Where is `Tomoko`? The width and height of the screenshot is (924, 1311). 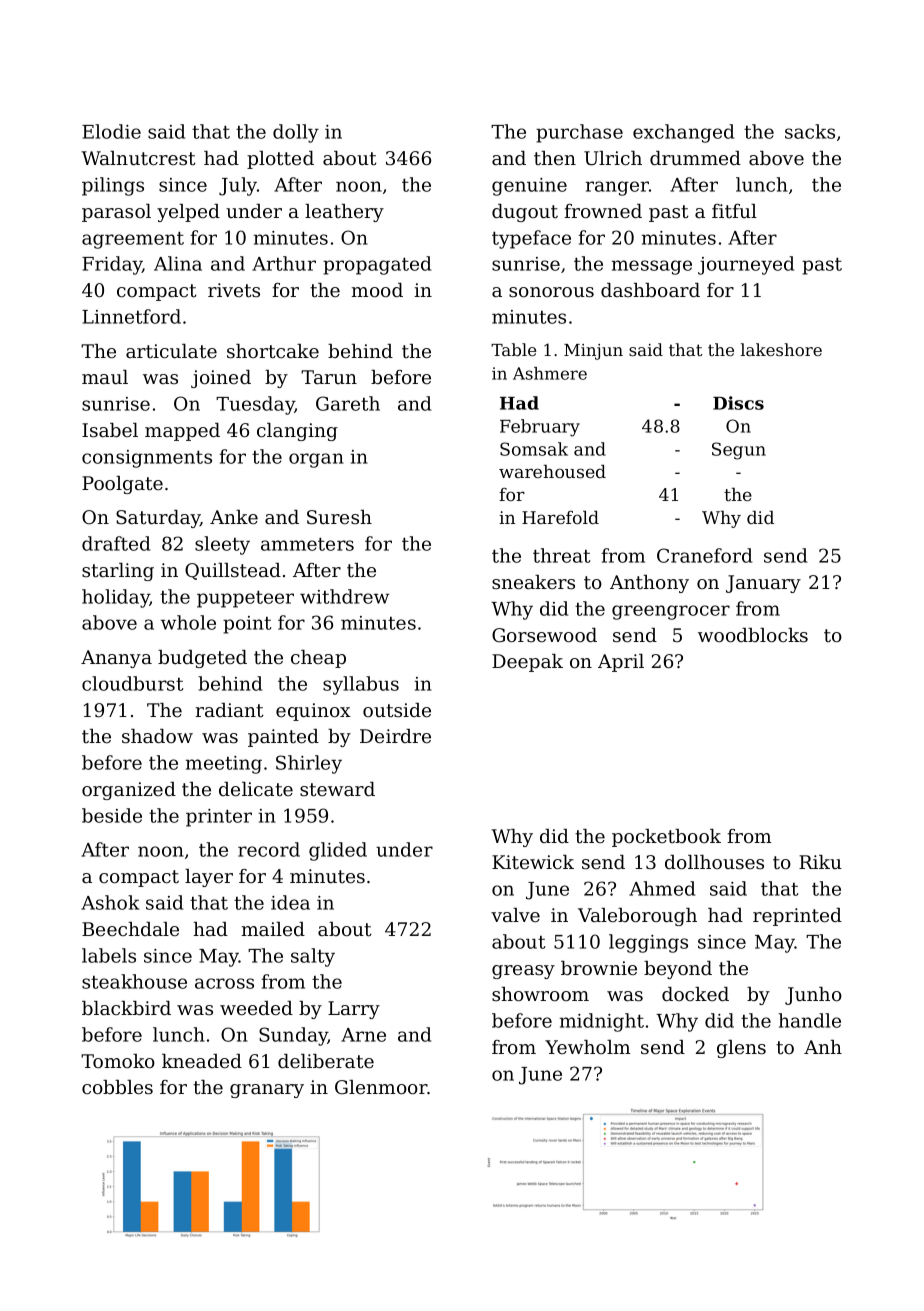
Tomoko is located at coordinates (118, 1061).
